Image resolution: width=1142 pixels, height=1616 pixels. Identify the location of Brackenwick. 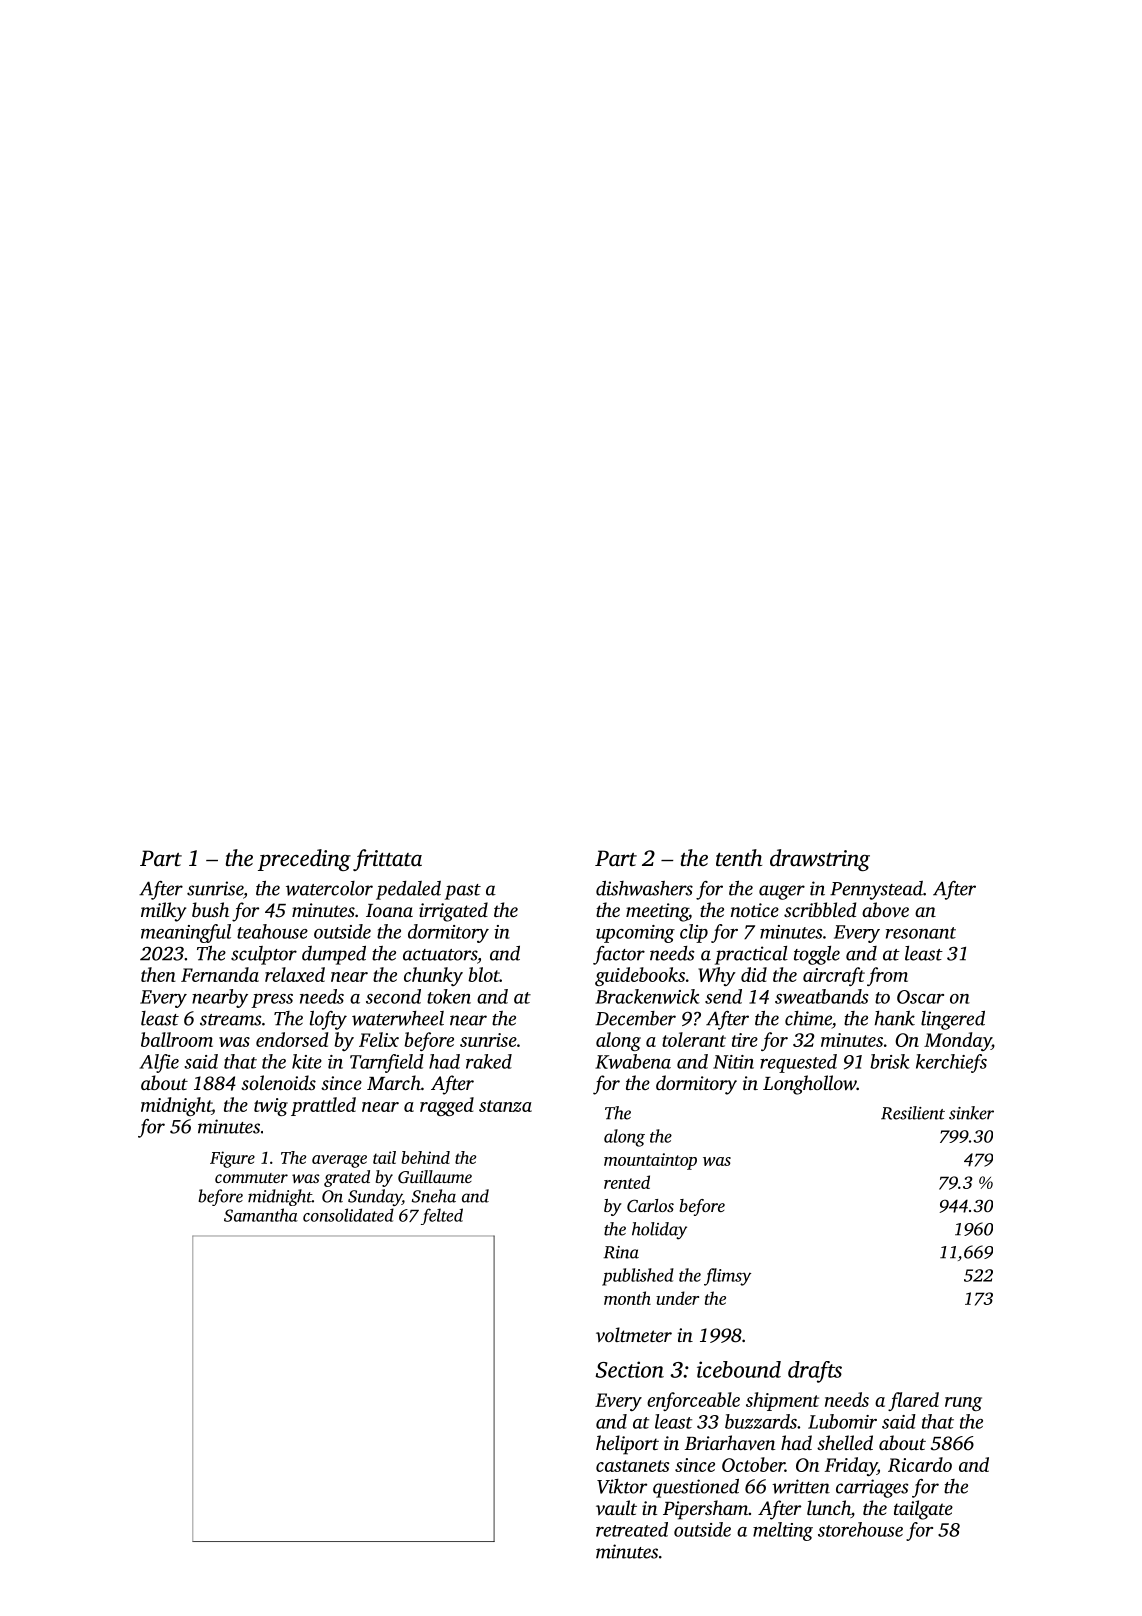
(647, 996).
